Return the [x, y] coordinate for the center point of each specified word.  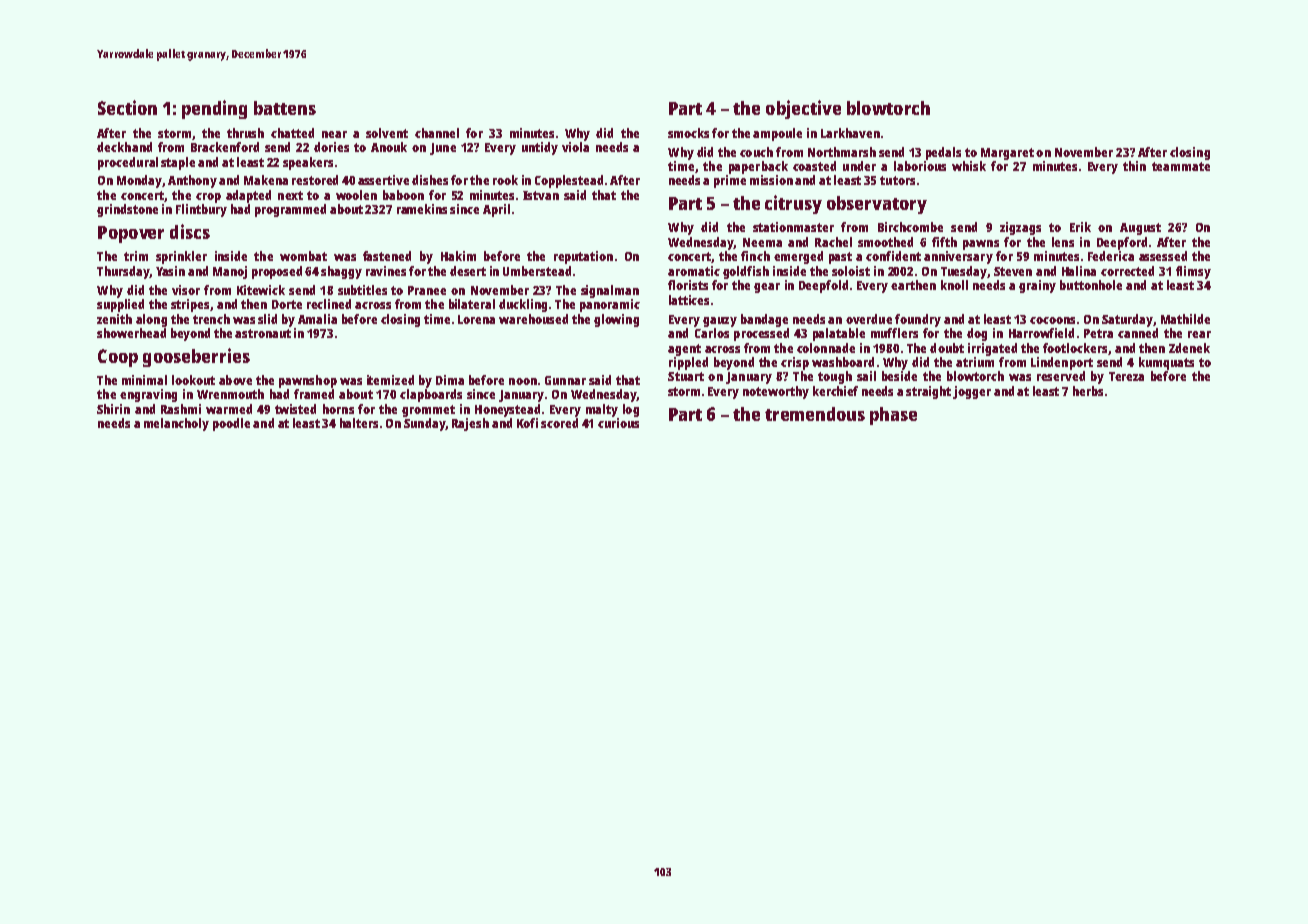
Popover [131, 234]
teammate [1181, 166]
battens [285, 108]
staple [178, 163]
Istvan [541, 195]
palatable [839, 334]
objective [803, 109]
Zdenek [1189, 348]
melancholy [176, 424]
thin [1134, 166]
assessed [1163, 256]
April [496, 210]
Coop [118, 358]
